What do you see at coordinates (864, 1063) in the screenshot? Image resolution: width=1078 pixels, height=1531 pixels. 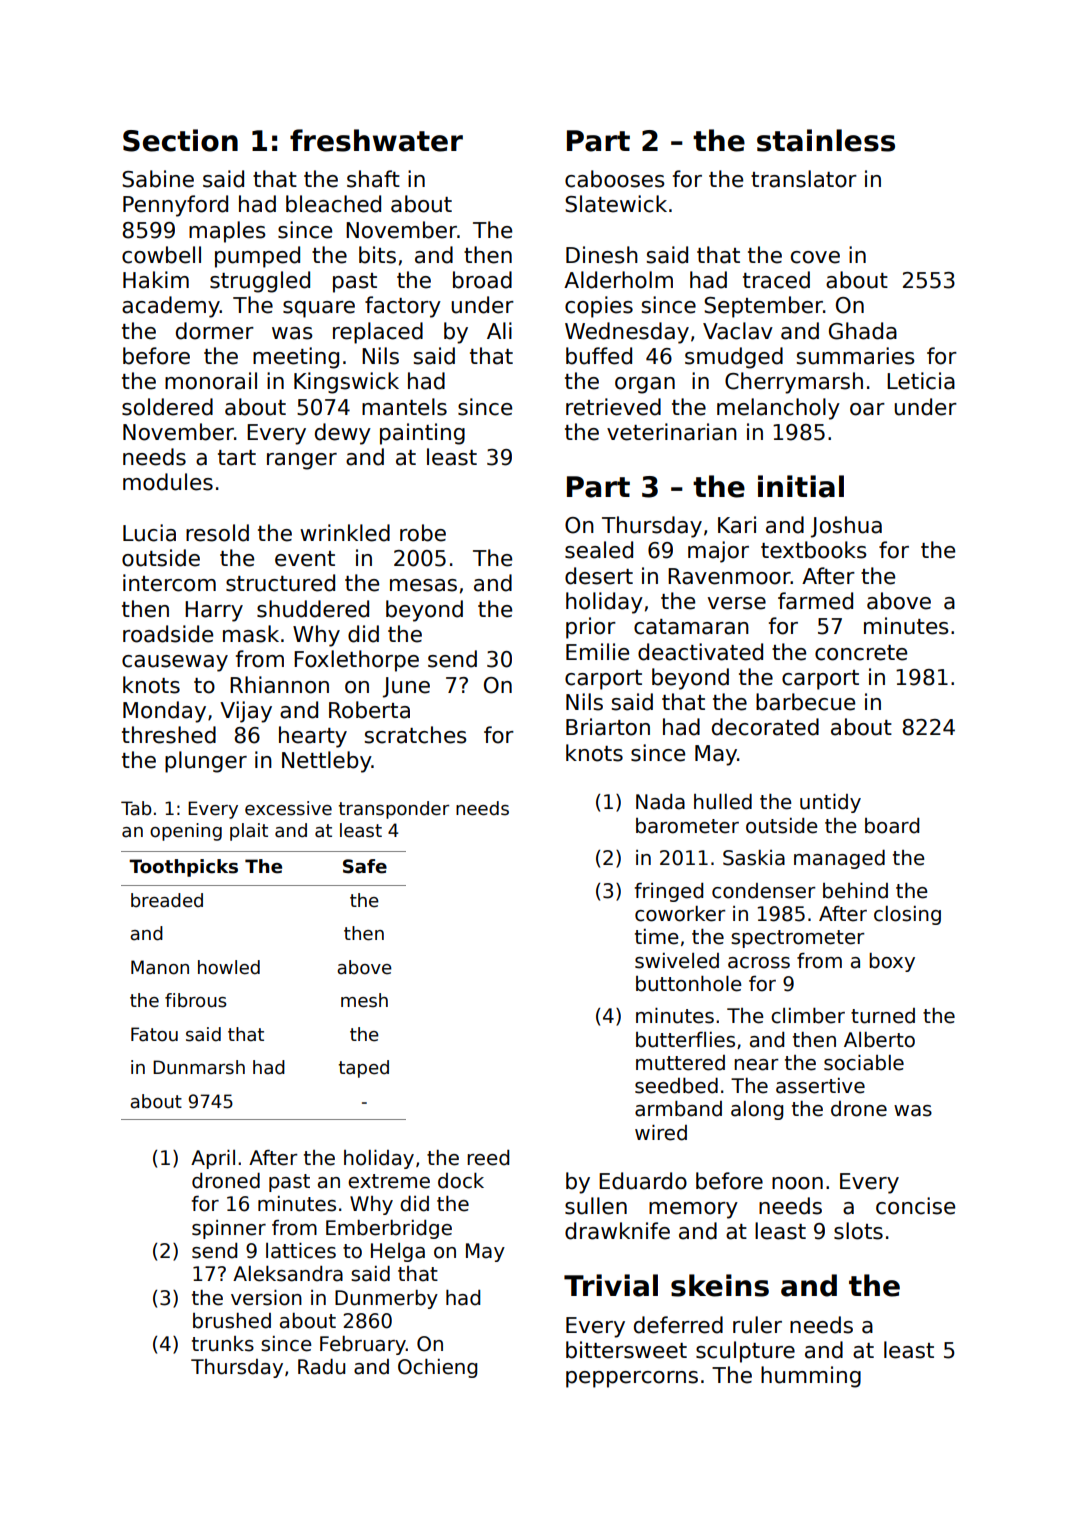 I see `sociable` at bounding box center [864, 1063].
